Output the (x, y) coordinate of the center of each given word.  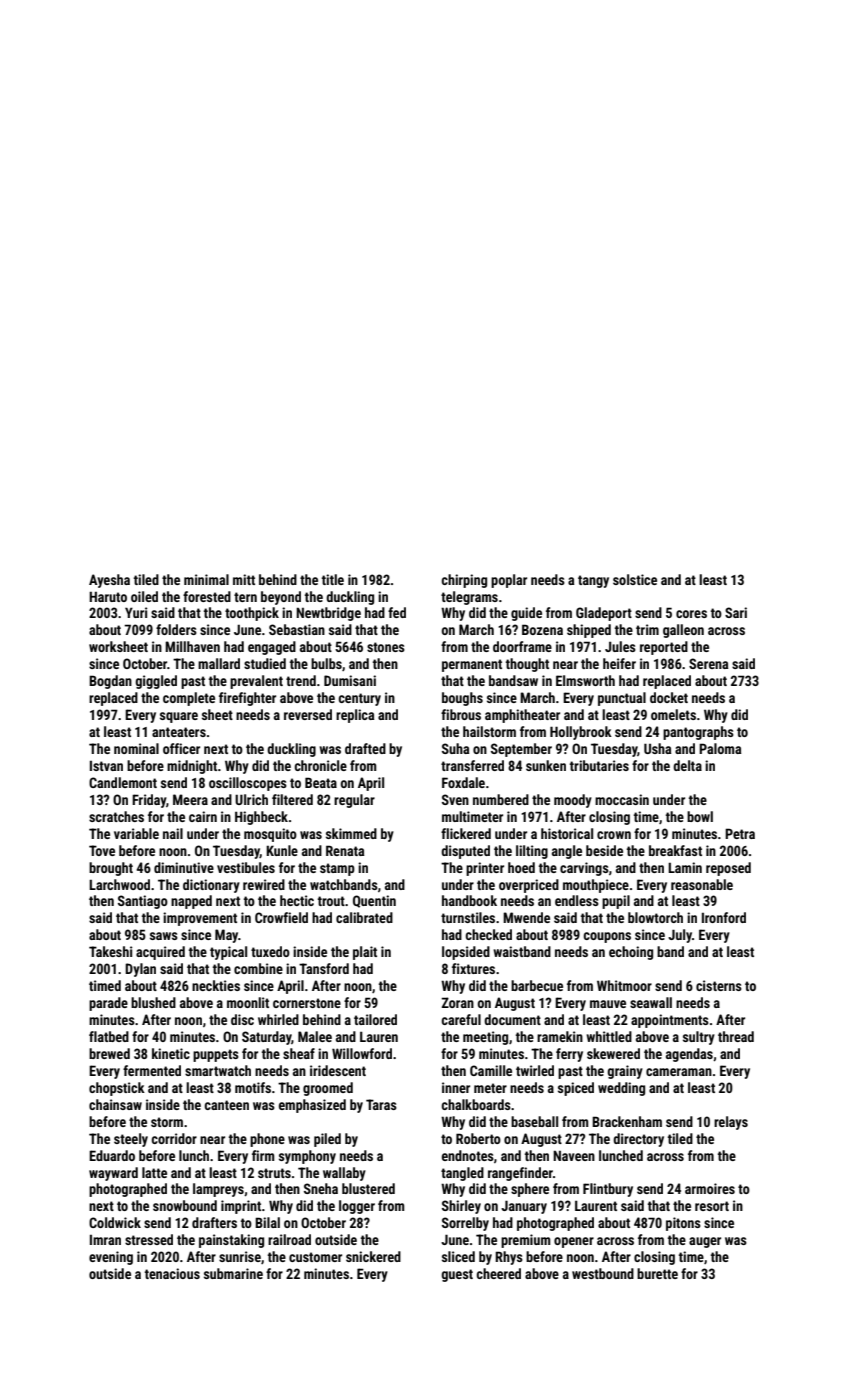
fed (397, 612)
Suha (455, 748)
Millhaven (192, 646)
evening (111, 1258)
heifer (619, 663)
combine (258, 968)
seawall (651, 1002)
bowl (700, 816)
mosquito (270, 835)
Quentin (374, 901)
